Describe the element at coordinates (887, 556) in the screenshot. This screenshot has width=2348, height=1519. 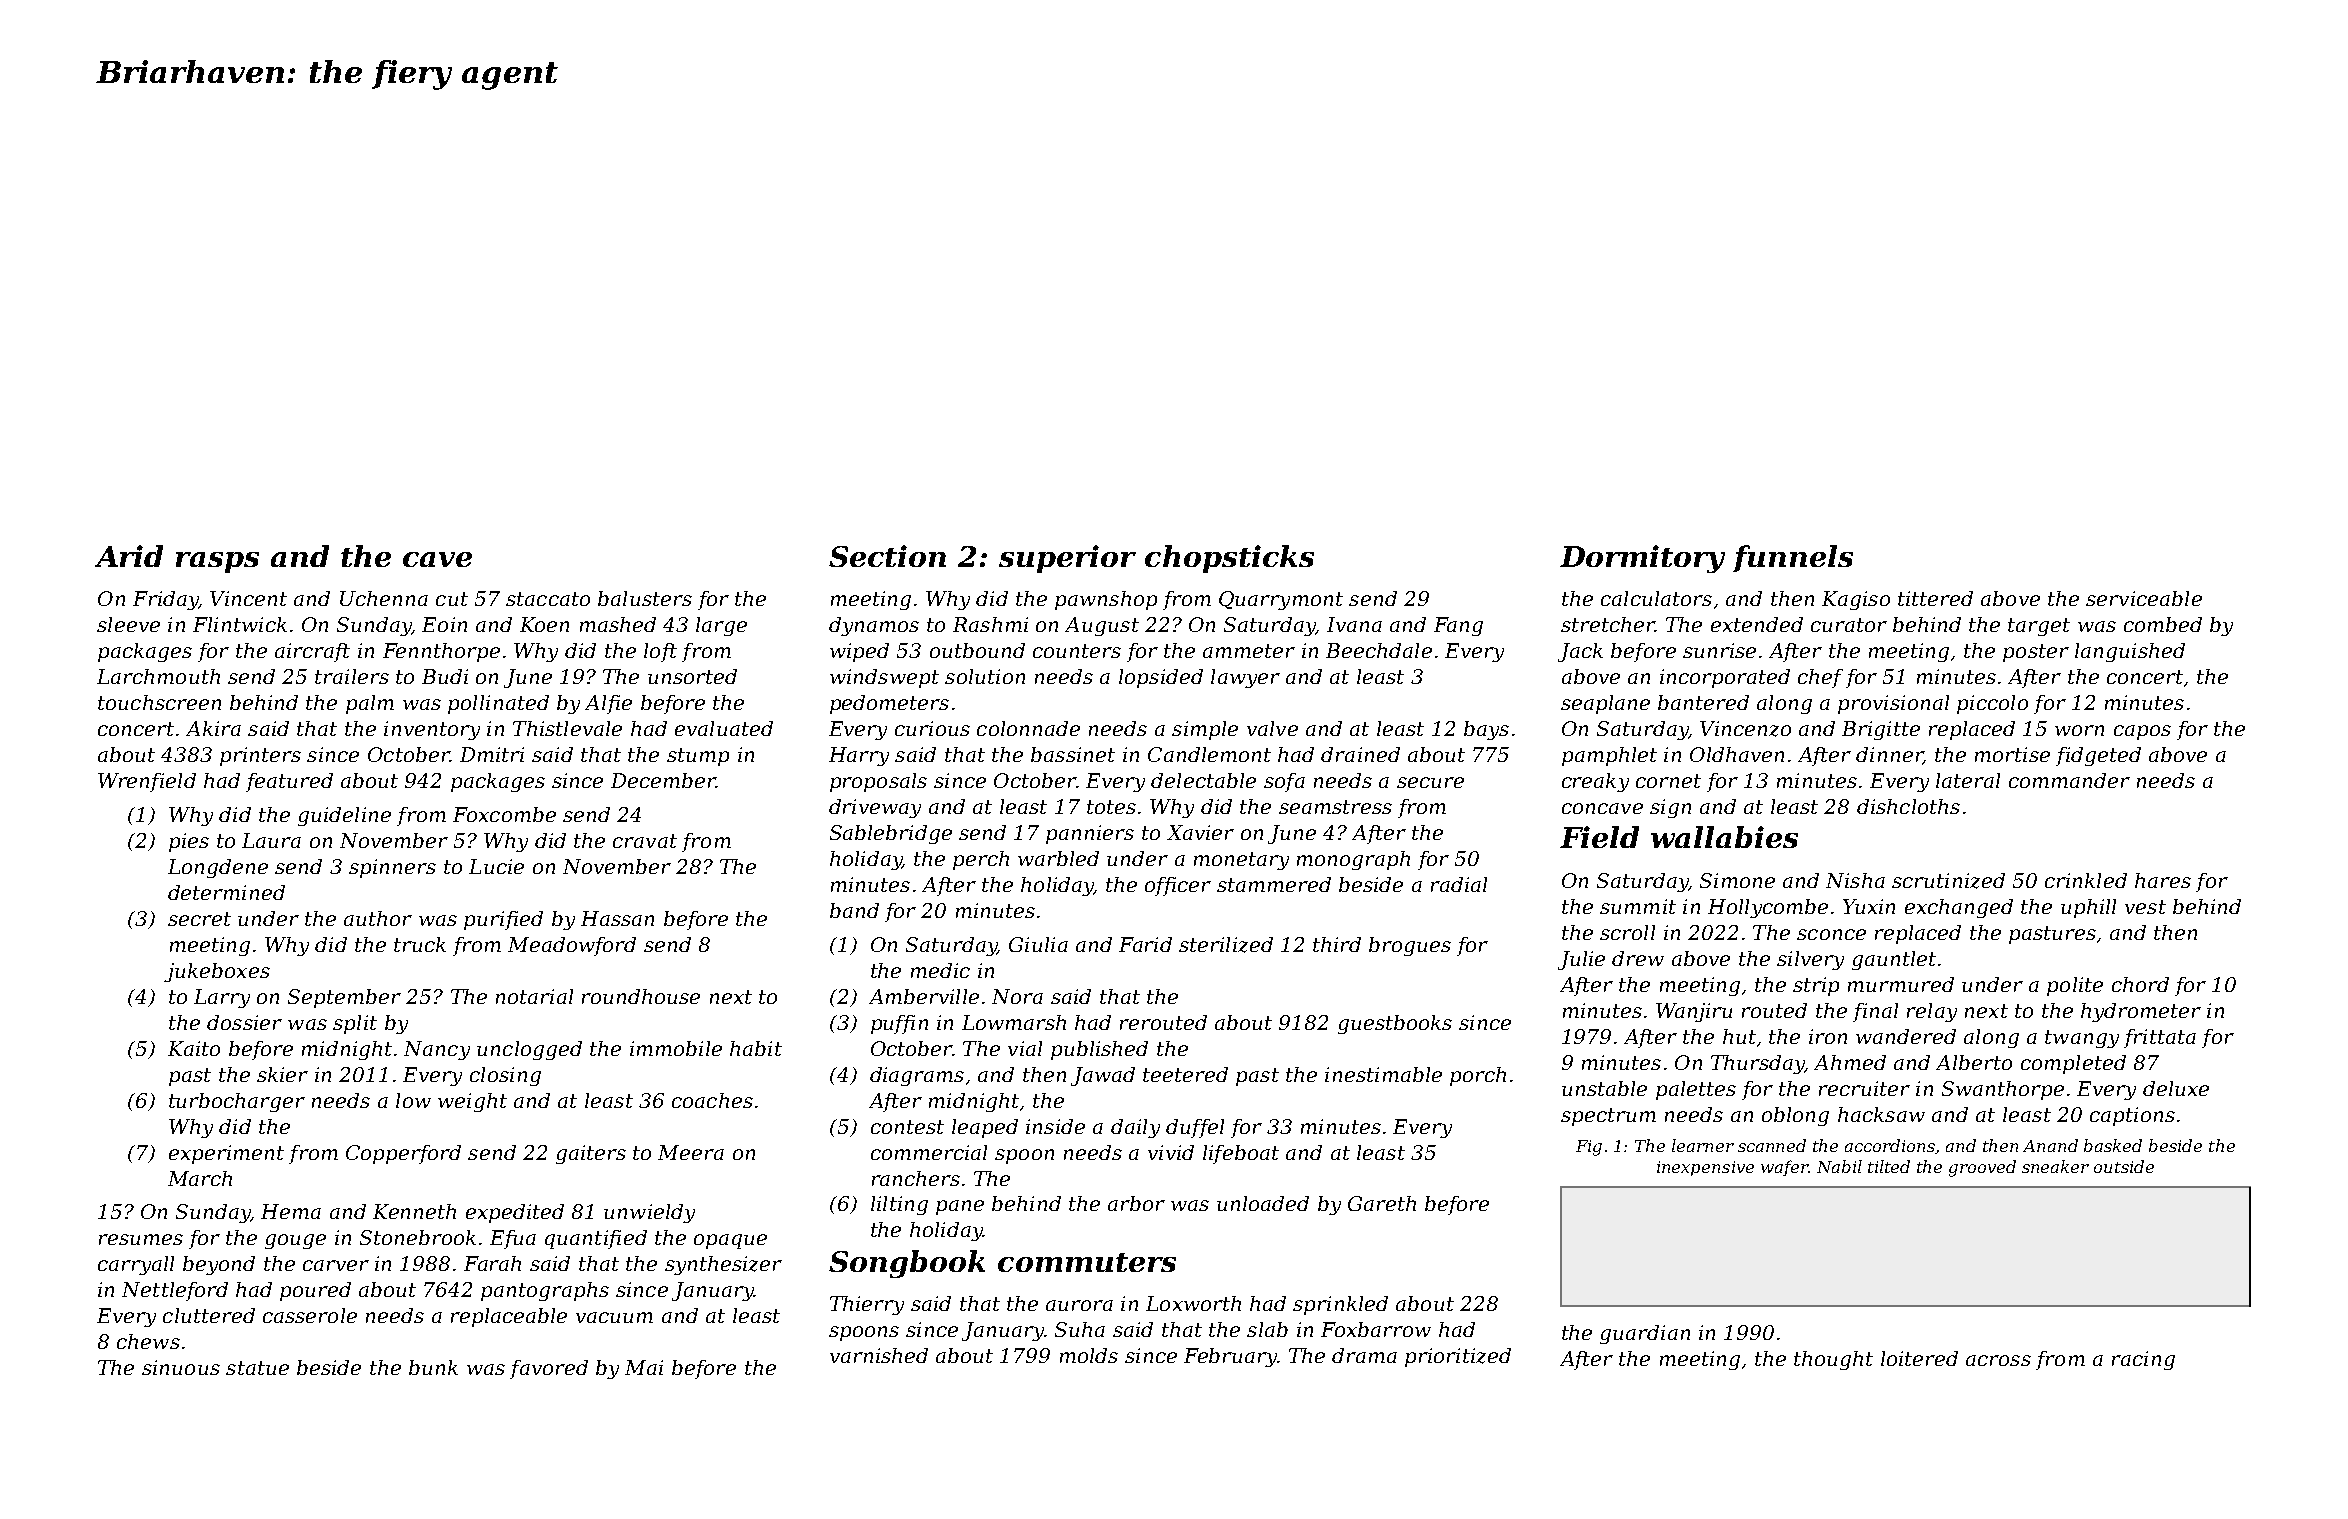
I see `Section` at that location.
